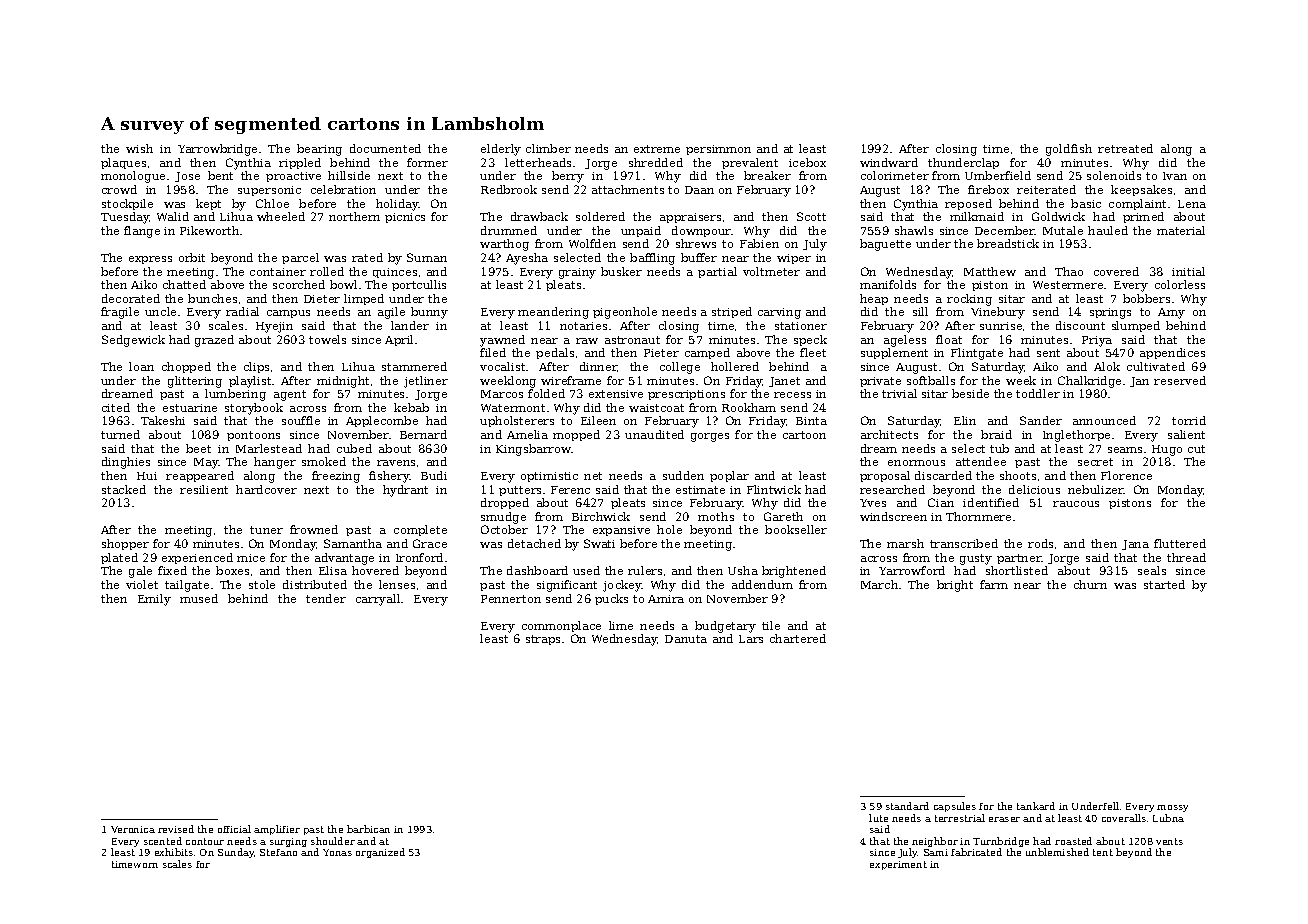 This document has width=1308, height=924. I want to click on breadstick, so click(1008, 243).
